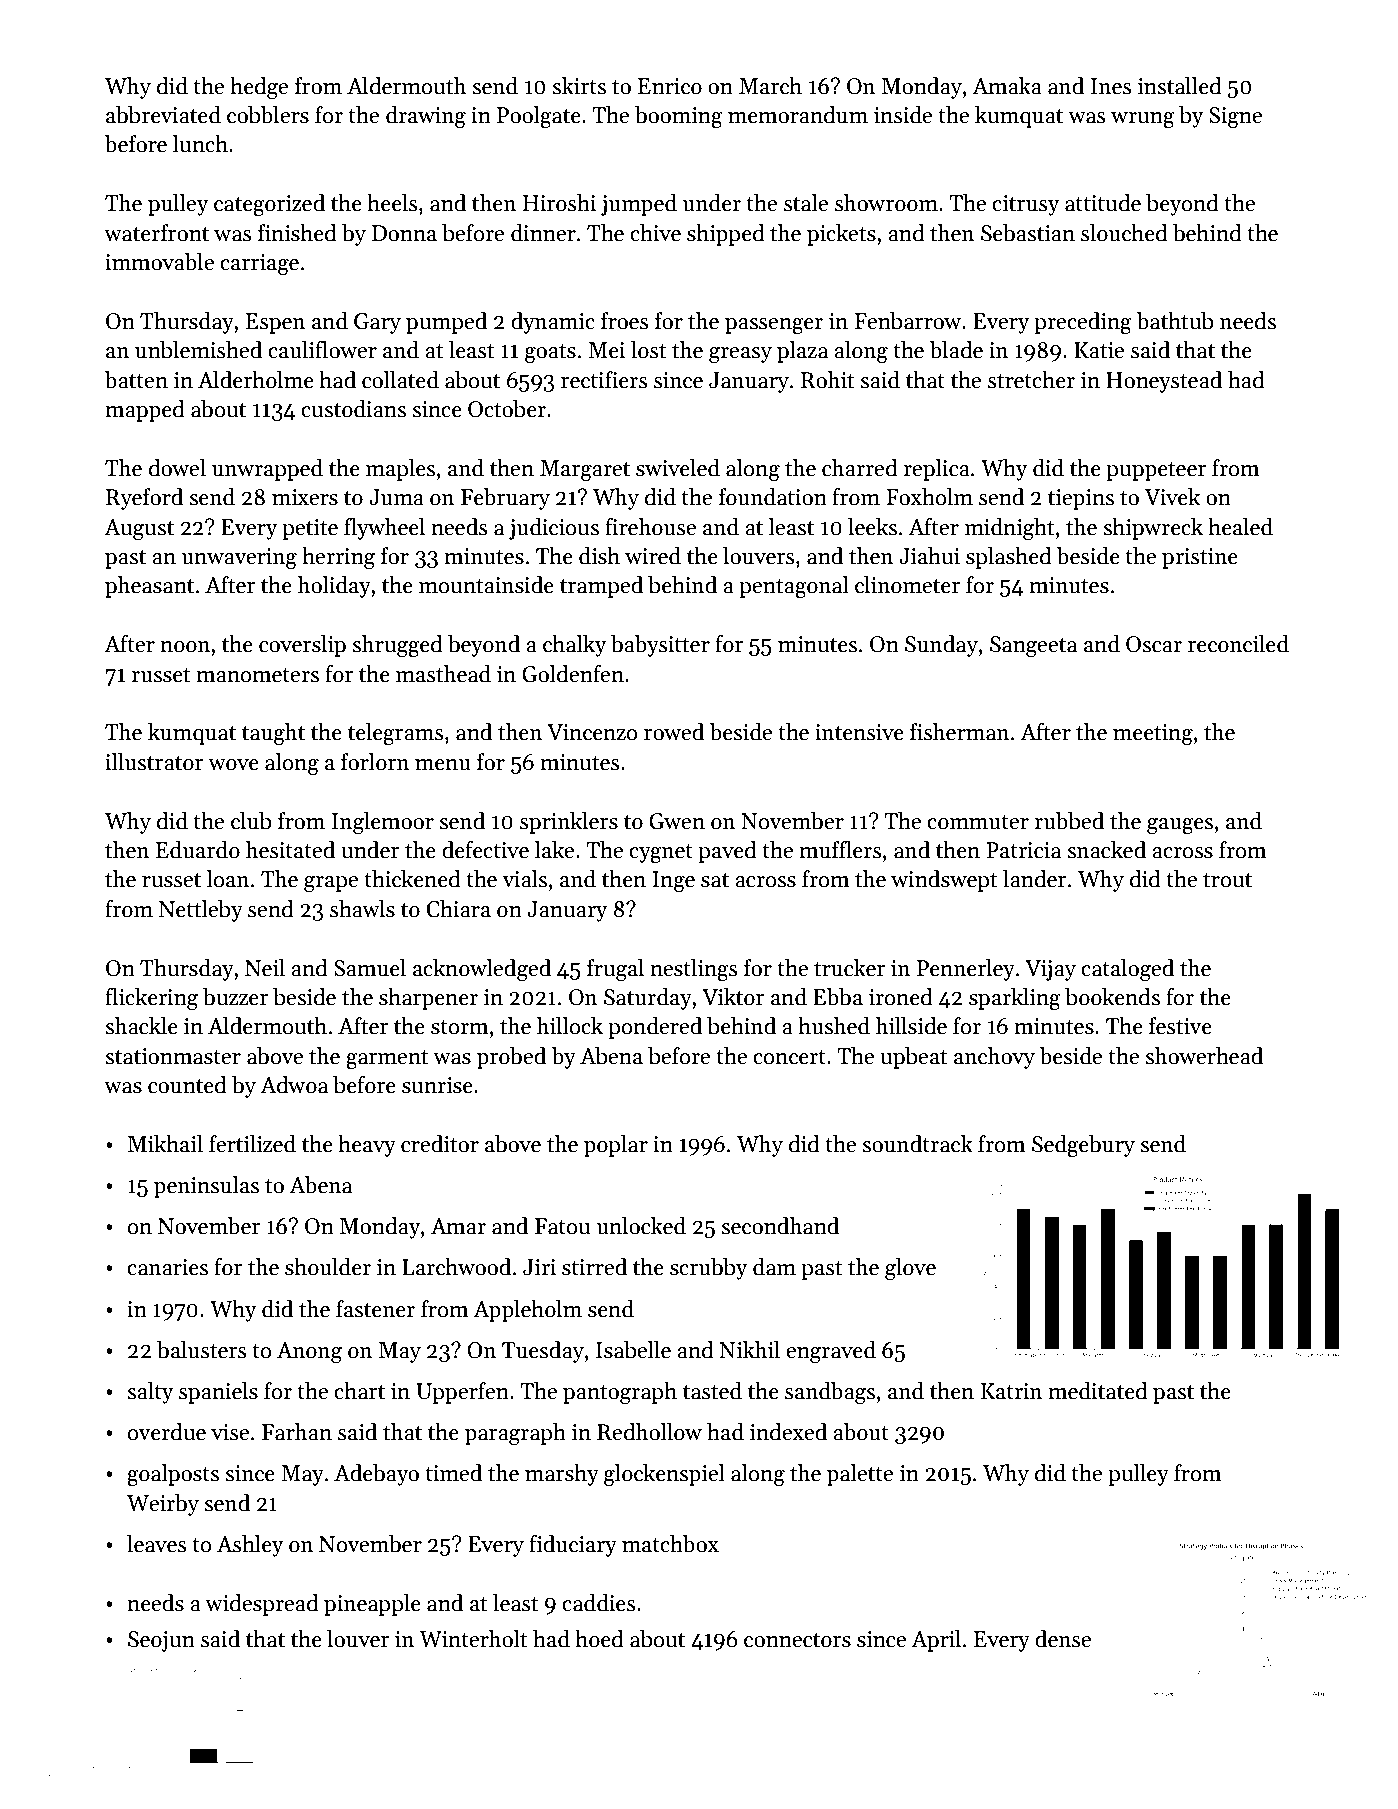 The width and height of the document is (1398, 1809). Describe the element at coordinates (159, 262) in the document. I see `immovable` at that location.
